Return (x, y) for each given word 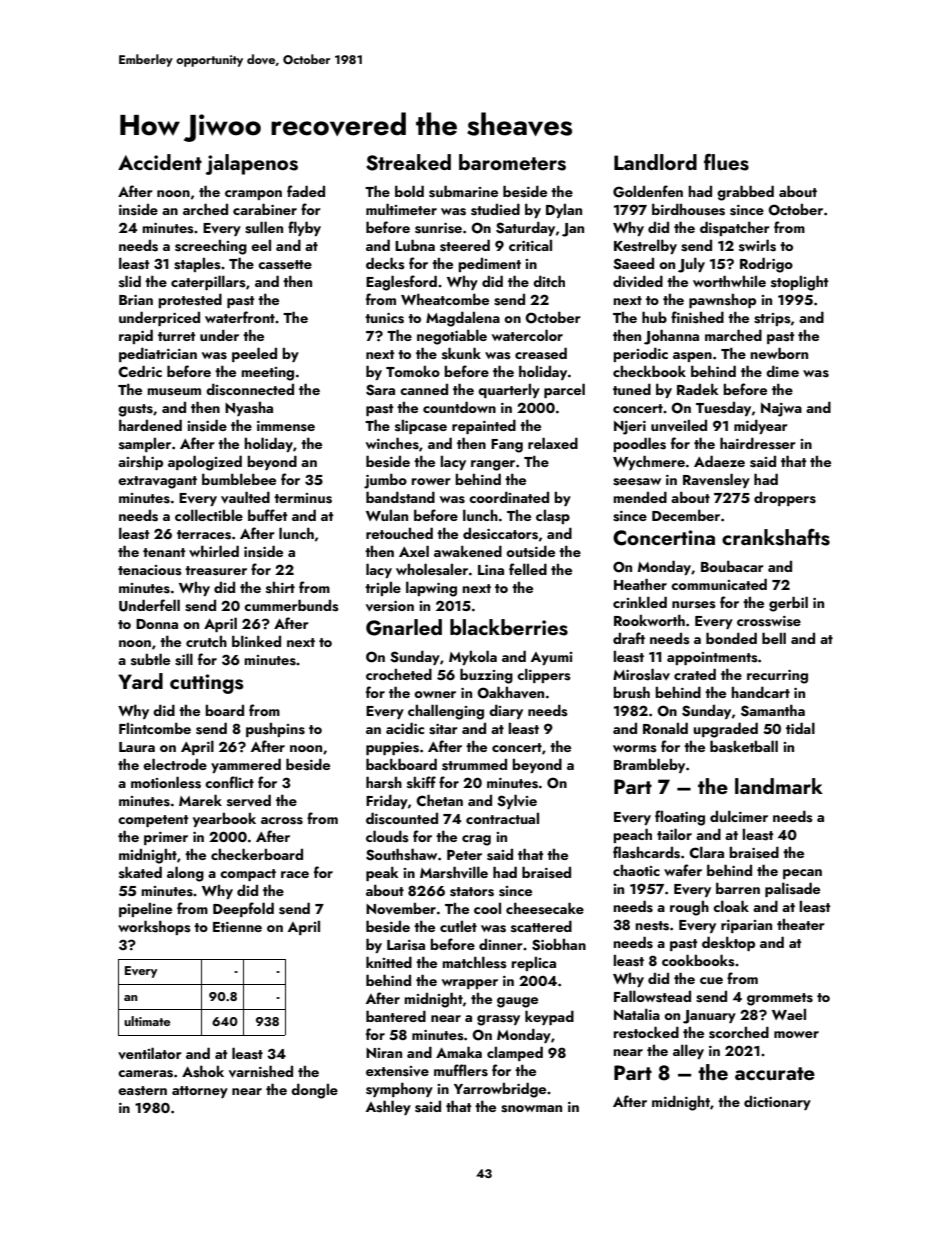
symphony (399, 1089)
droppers (785, 499)
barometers (512, 162)
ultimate (147, 1021)
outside (530, 551)
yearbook (224, 820)
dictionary (777, 1103)
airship (140, 462)
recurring (777, 677)
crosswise (769, 621)
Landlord (655, 162)
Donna (157, 624)
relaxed (553, 443)
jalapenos (252, 164)
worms (635, 749)
